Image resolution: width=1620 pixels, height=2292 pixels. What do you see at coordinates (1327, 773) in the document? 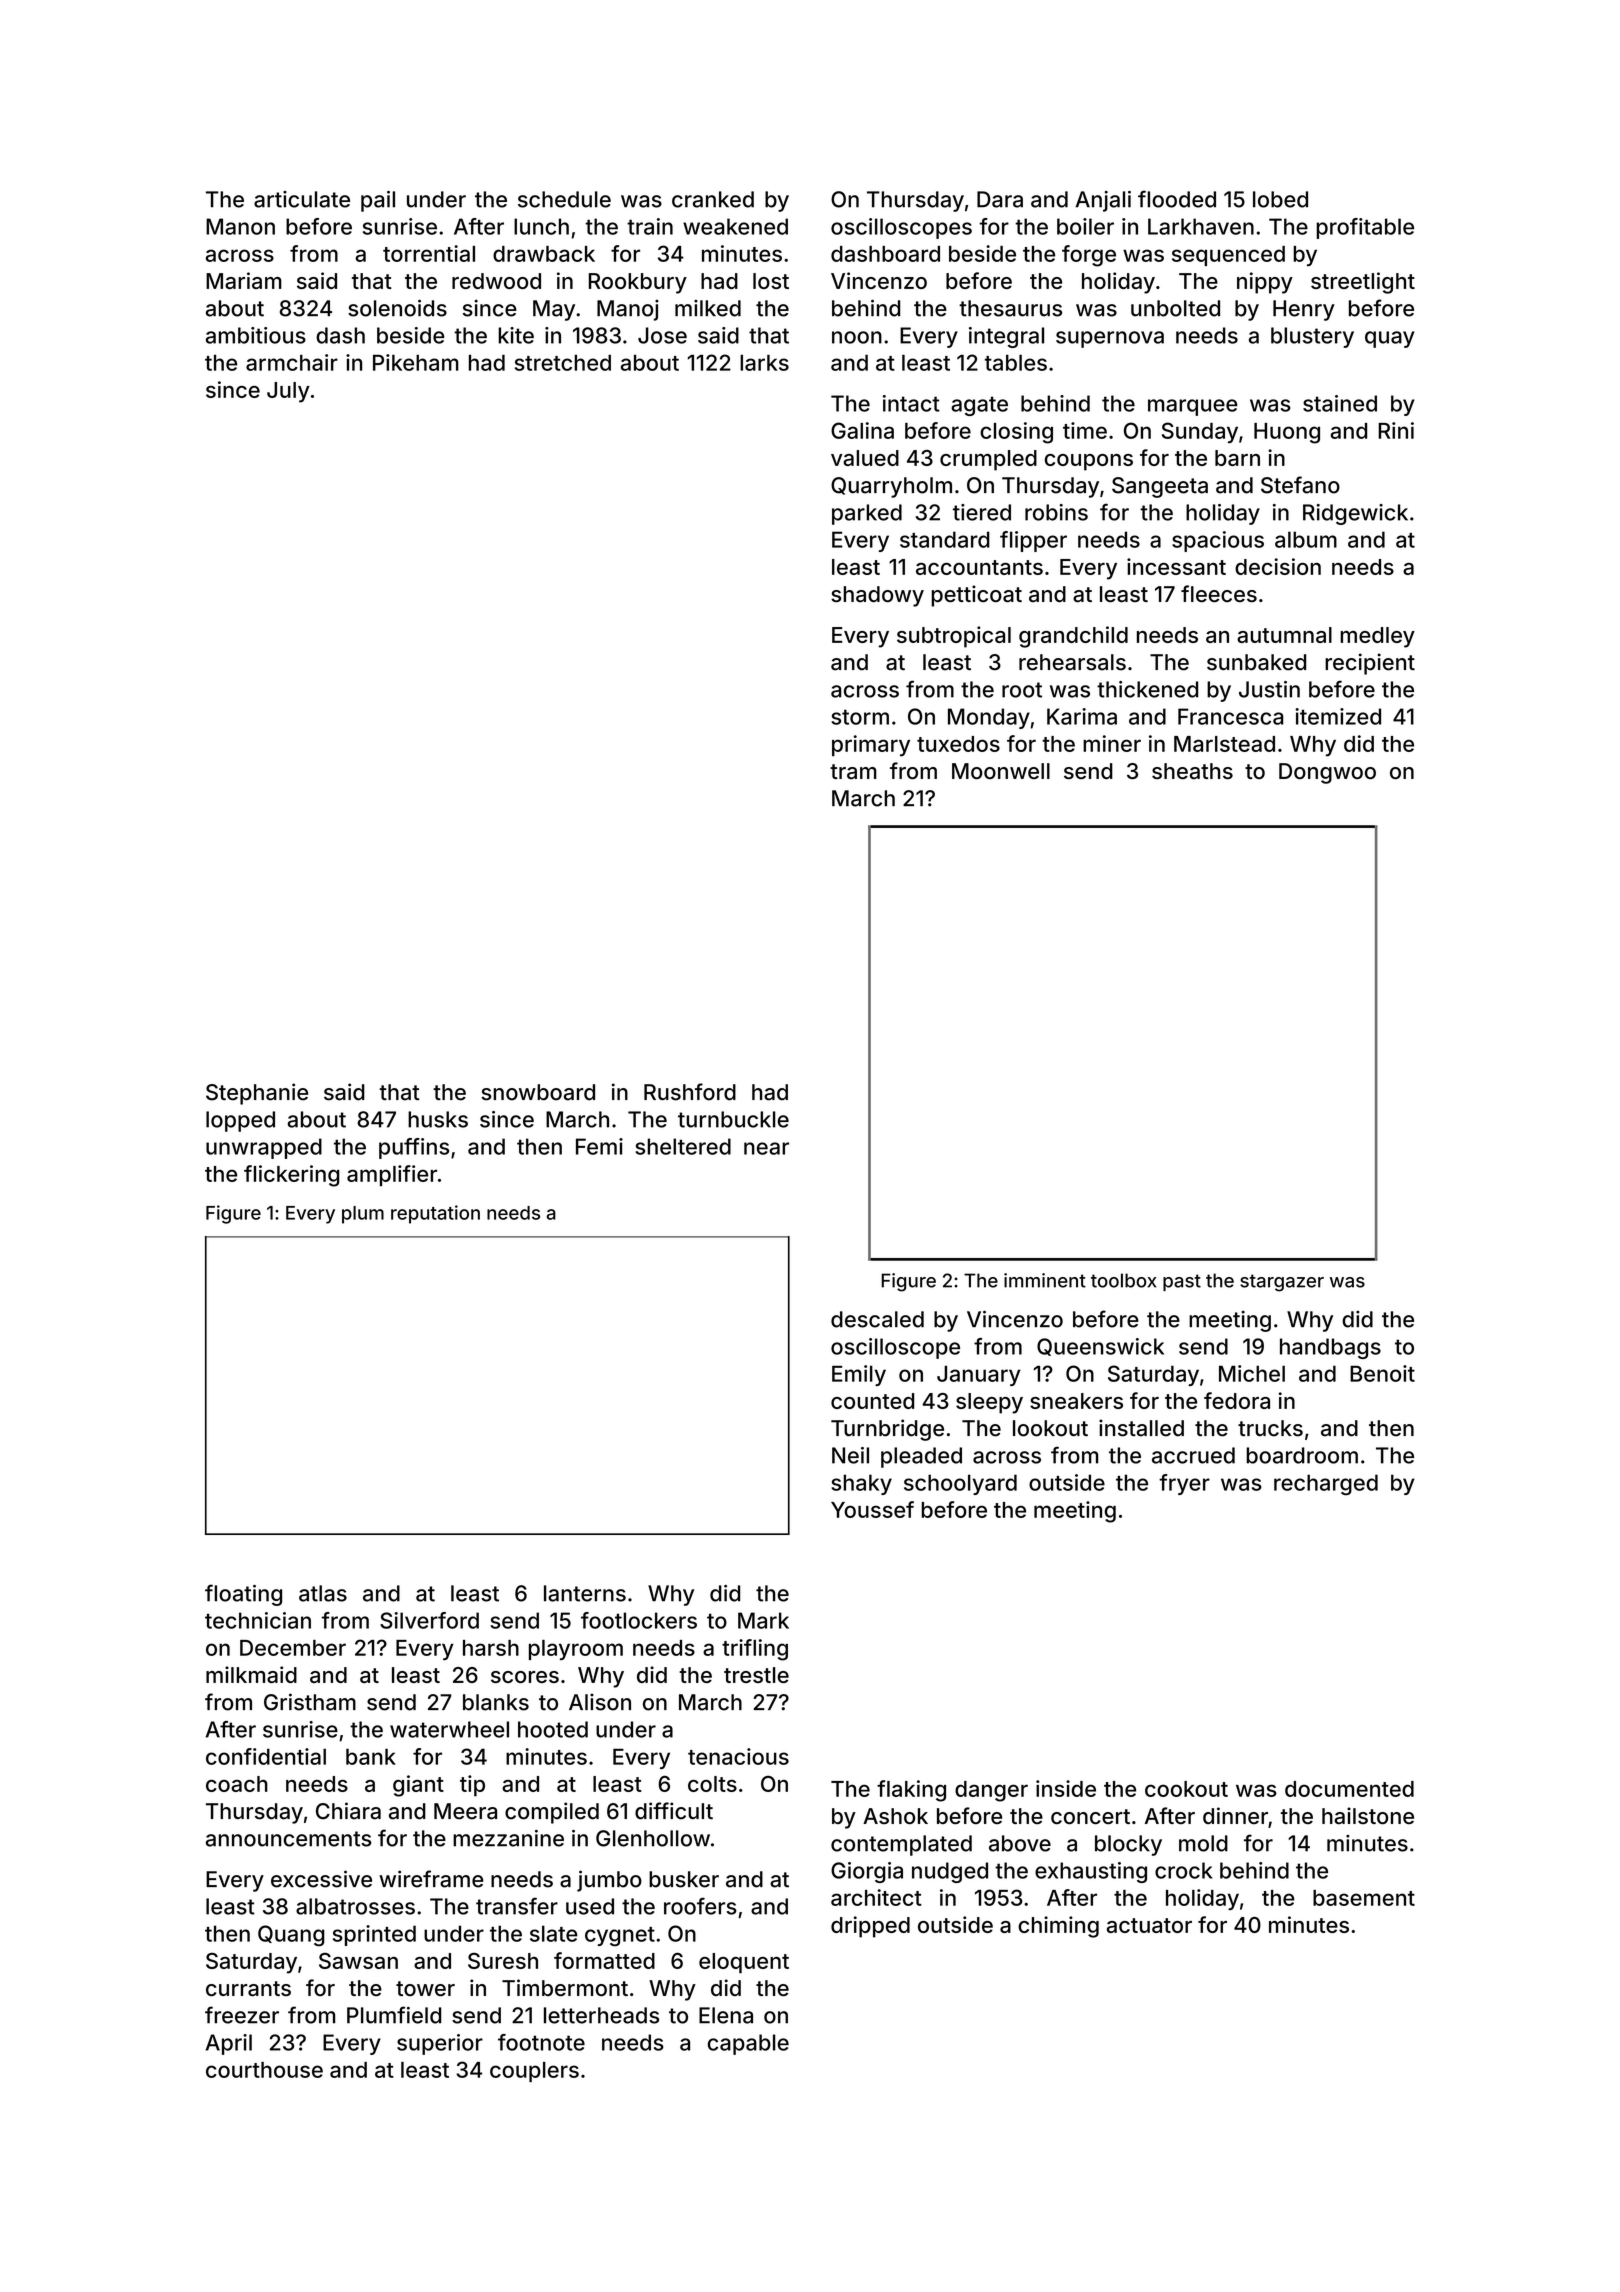
I see `Dongwoo` at bounding box center [1327, 773].
